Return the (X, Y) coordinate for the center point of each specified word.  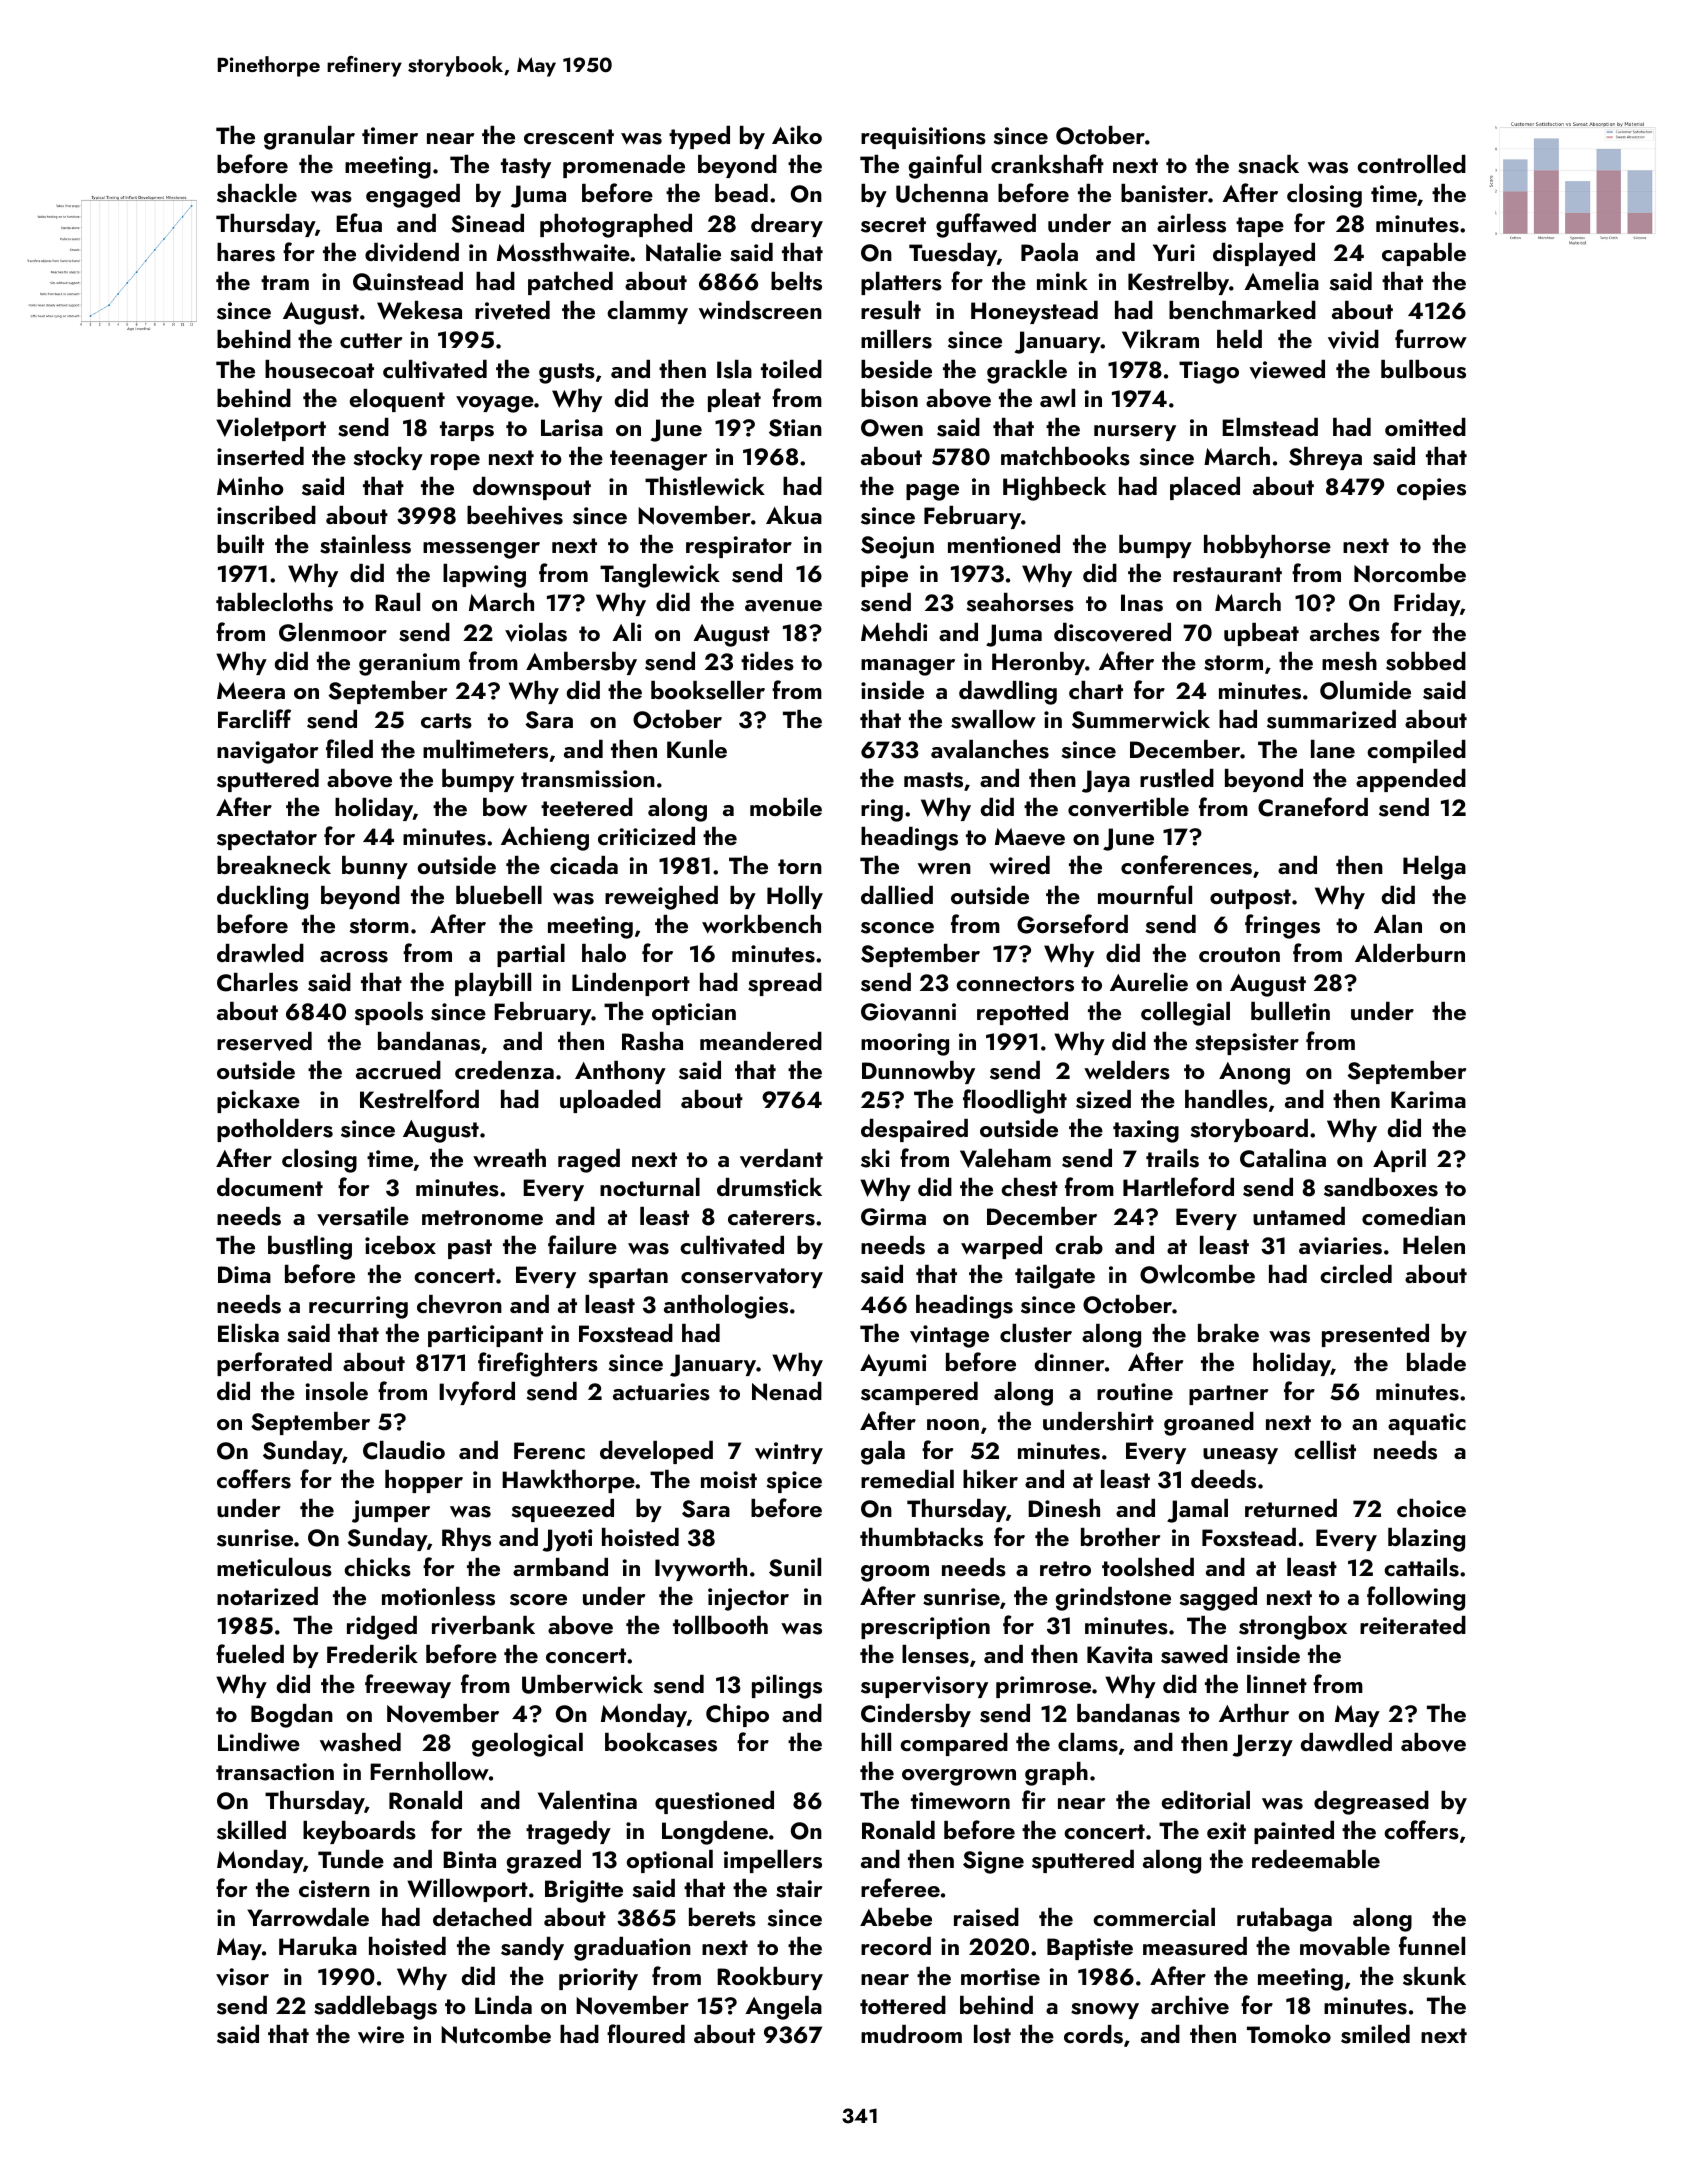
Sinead (487, 223)
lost (992, 2034)
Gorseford (1072, 924)
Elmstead (1270, 427)
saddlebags (375, 2008)
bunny (375, 867)
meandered (761, 1041)
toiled (791, 369)
